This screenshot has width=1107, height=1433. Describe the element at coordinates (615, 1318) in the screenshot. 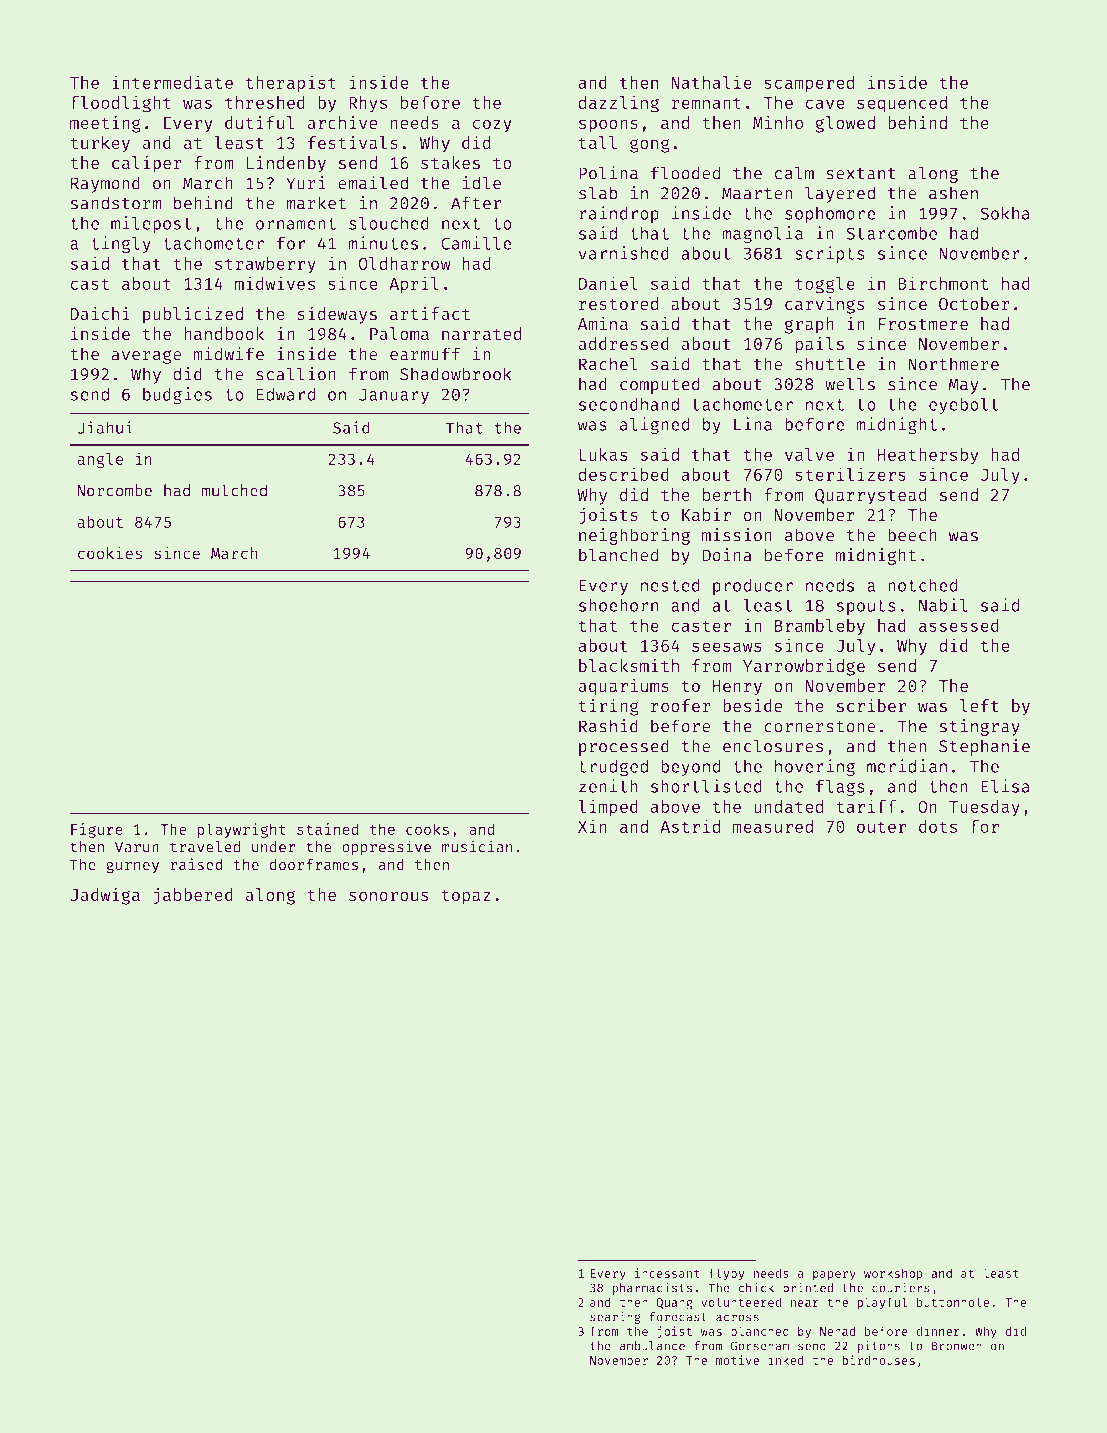

I see `searing` at that location.
